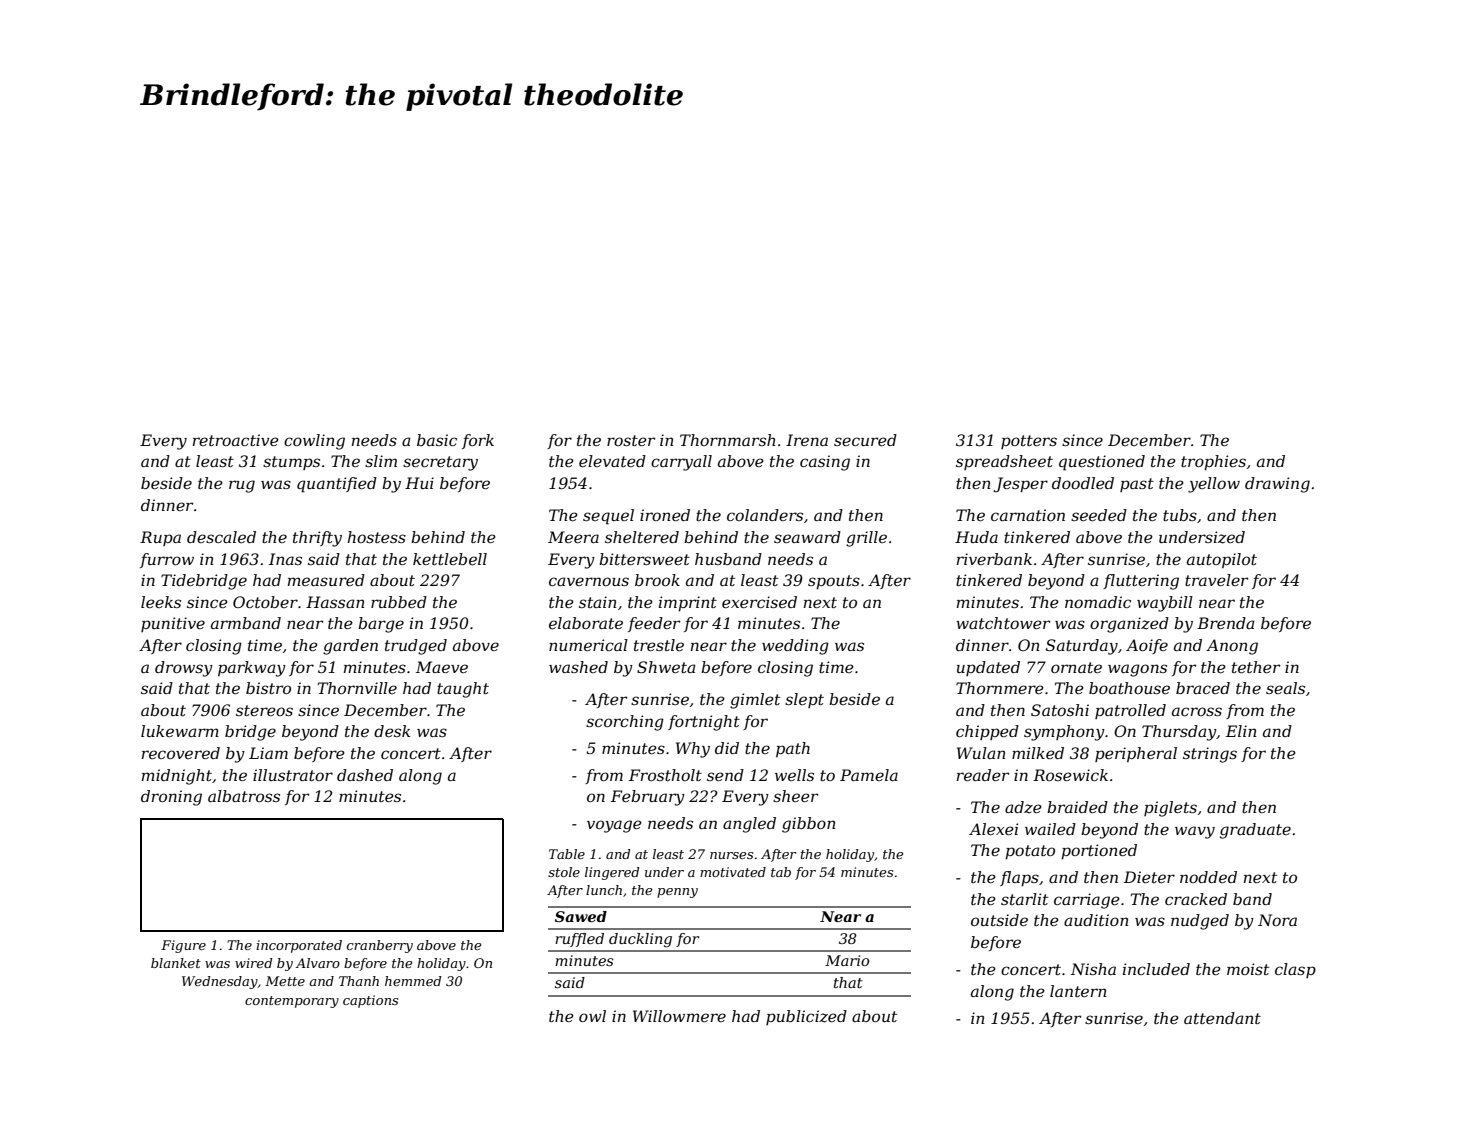 The height and width of the document is (1127, 1459). Describe the element at coordinates (437, 440) in the document. I see `basic` at that location.
